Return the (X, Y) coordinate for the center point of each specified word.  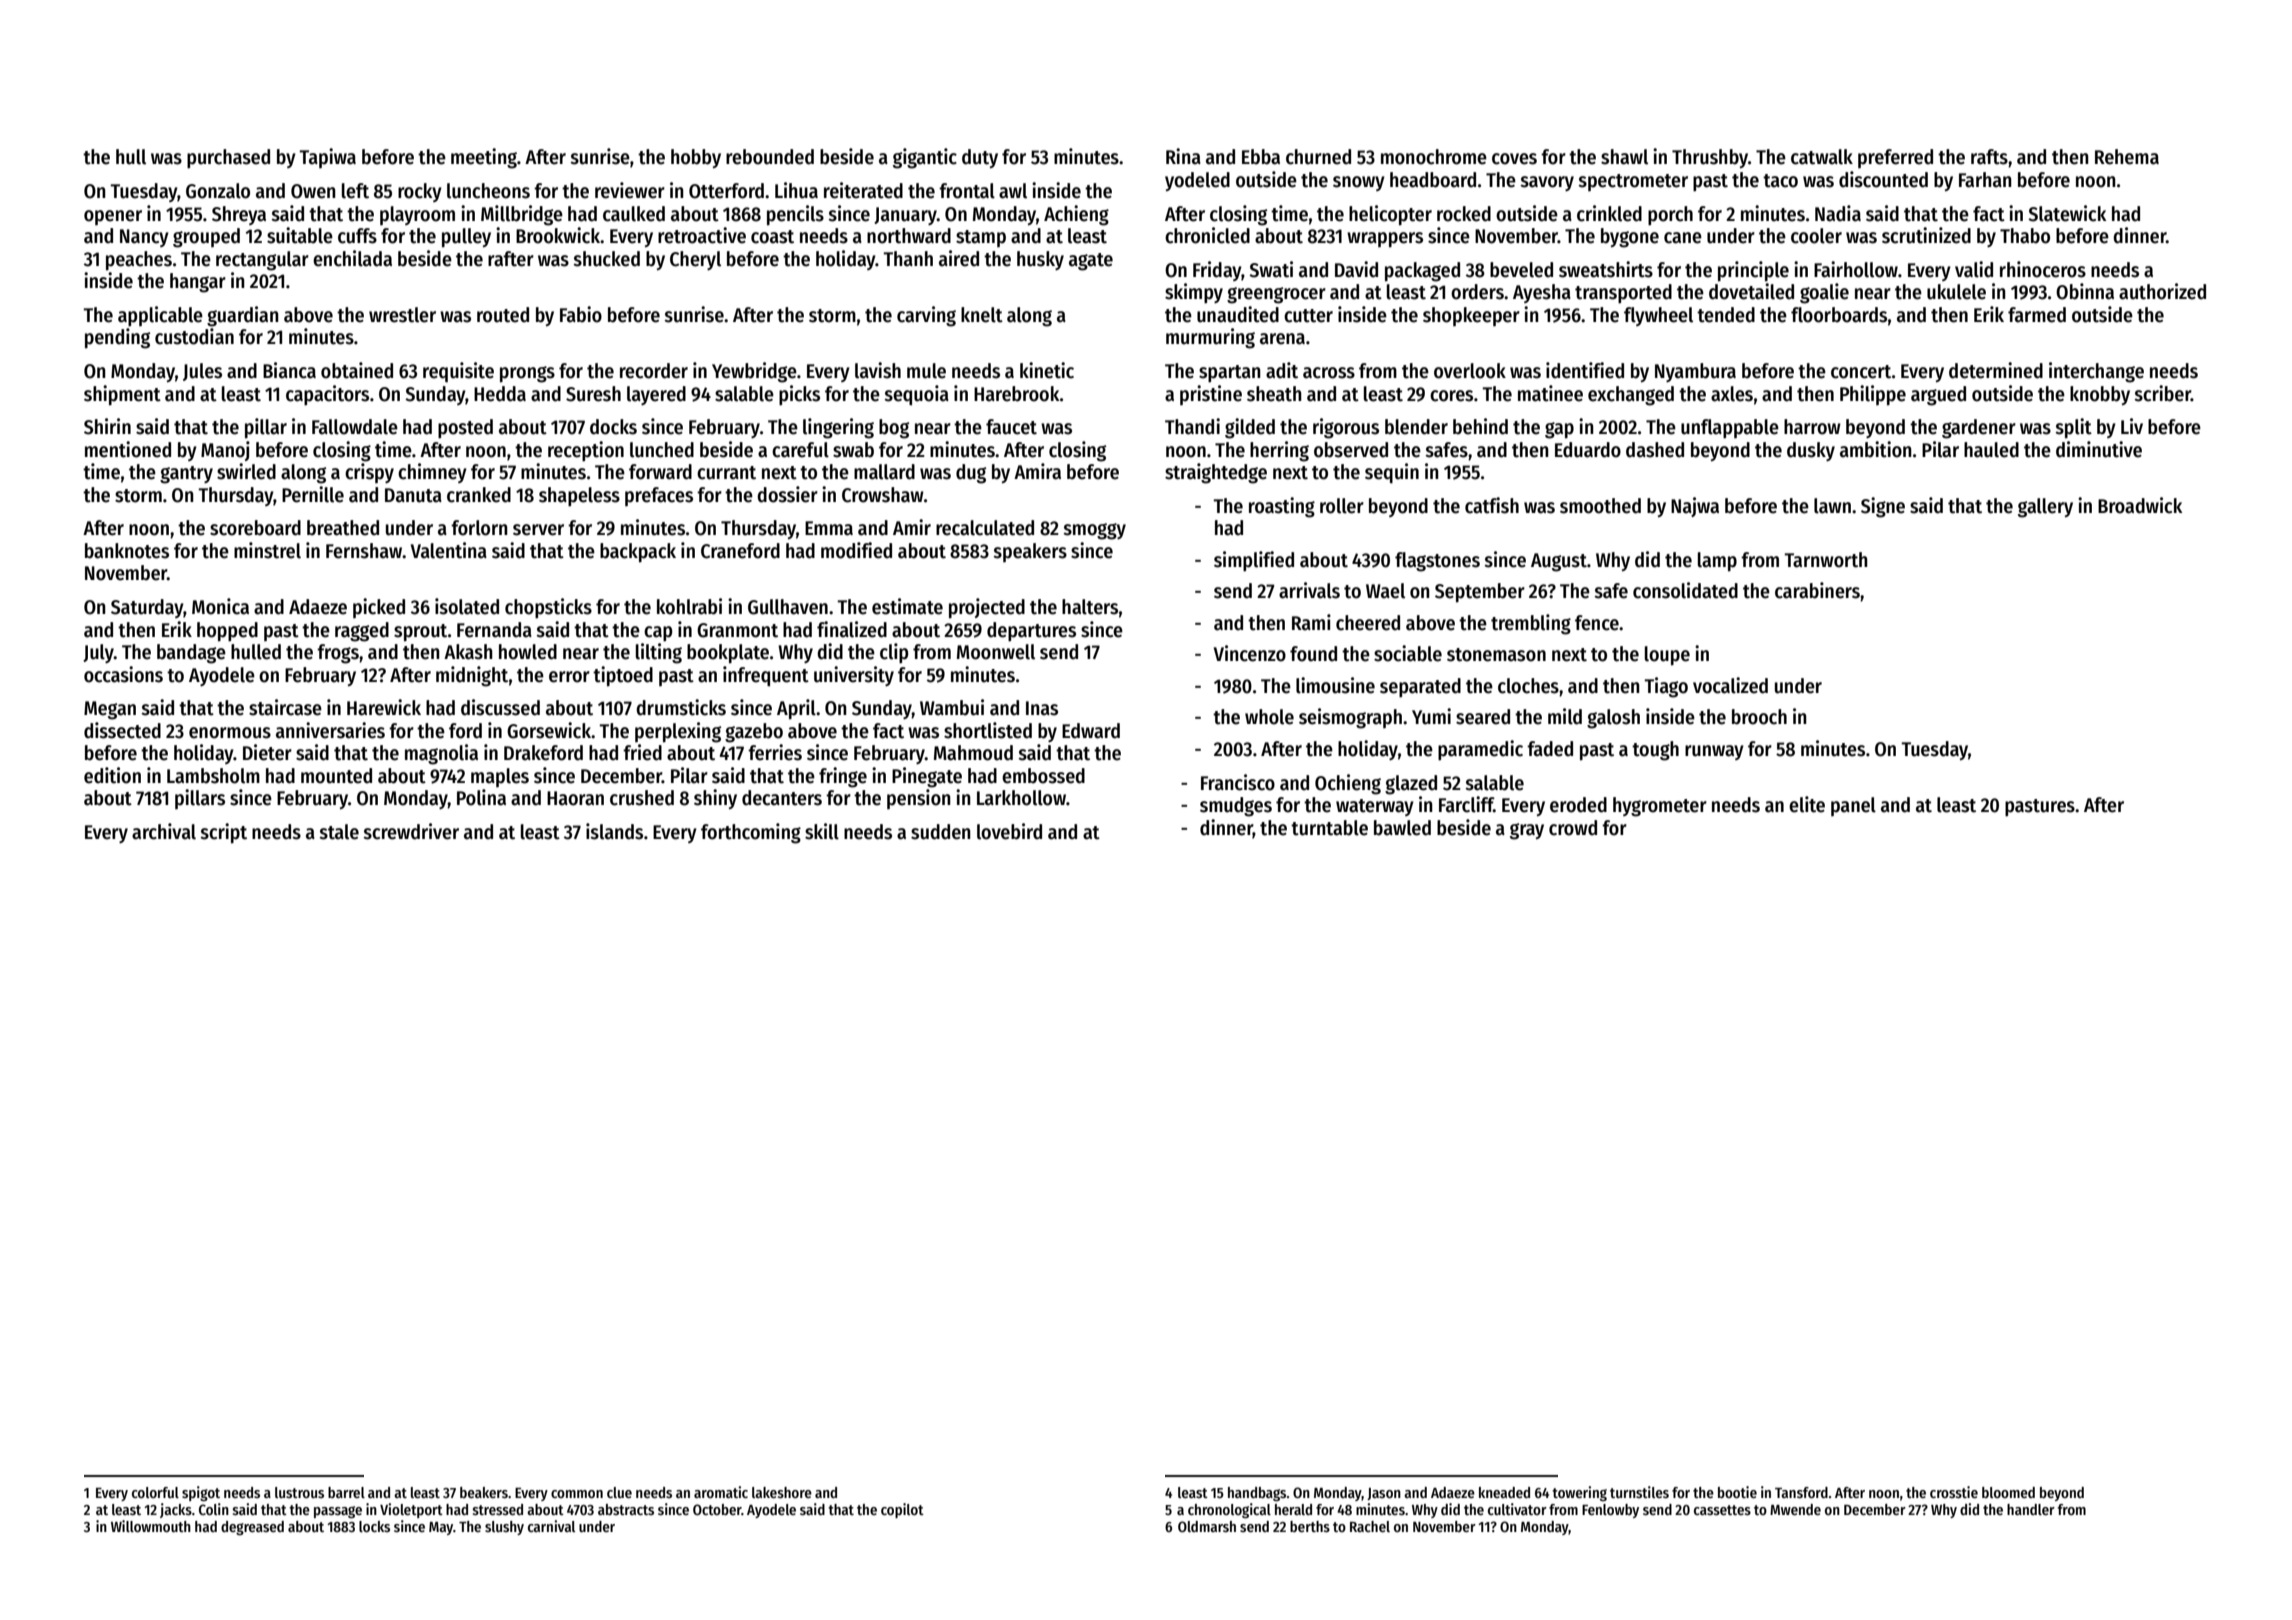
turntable (1329, 828)
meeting (484, 158)
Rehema (2127, 157)
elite (1807, 804)
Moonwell (996, 652)
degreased (252, 1528)
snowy (1359, 183)
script (223, 833)
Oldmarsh (1207, 1526)
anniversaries (330, 730)
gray (1527, 831)
